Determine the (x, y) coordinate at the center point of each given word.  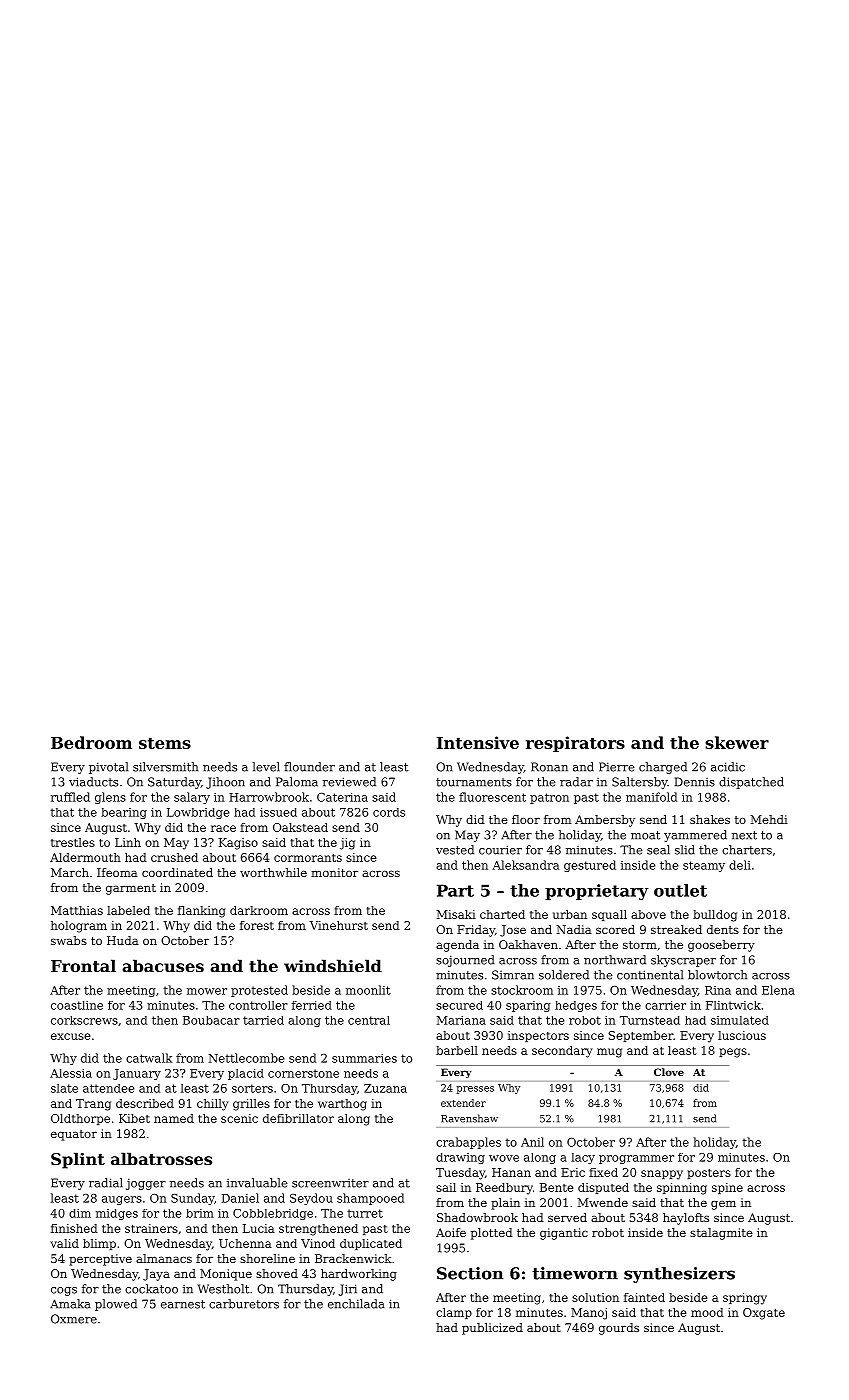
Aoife (451, 1232)
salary (192, 798)
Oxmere (74, 1319)
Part (455, 890)
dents (723, 929)
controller (258, 1005)
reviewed (349, 782)
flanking (202, 912)
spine (727, 1188)
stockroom (522, 990)
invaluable (257, 1183)
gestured (590, 866)
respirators (575, 744)
